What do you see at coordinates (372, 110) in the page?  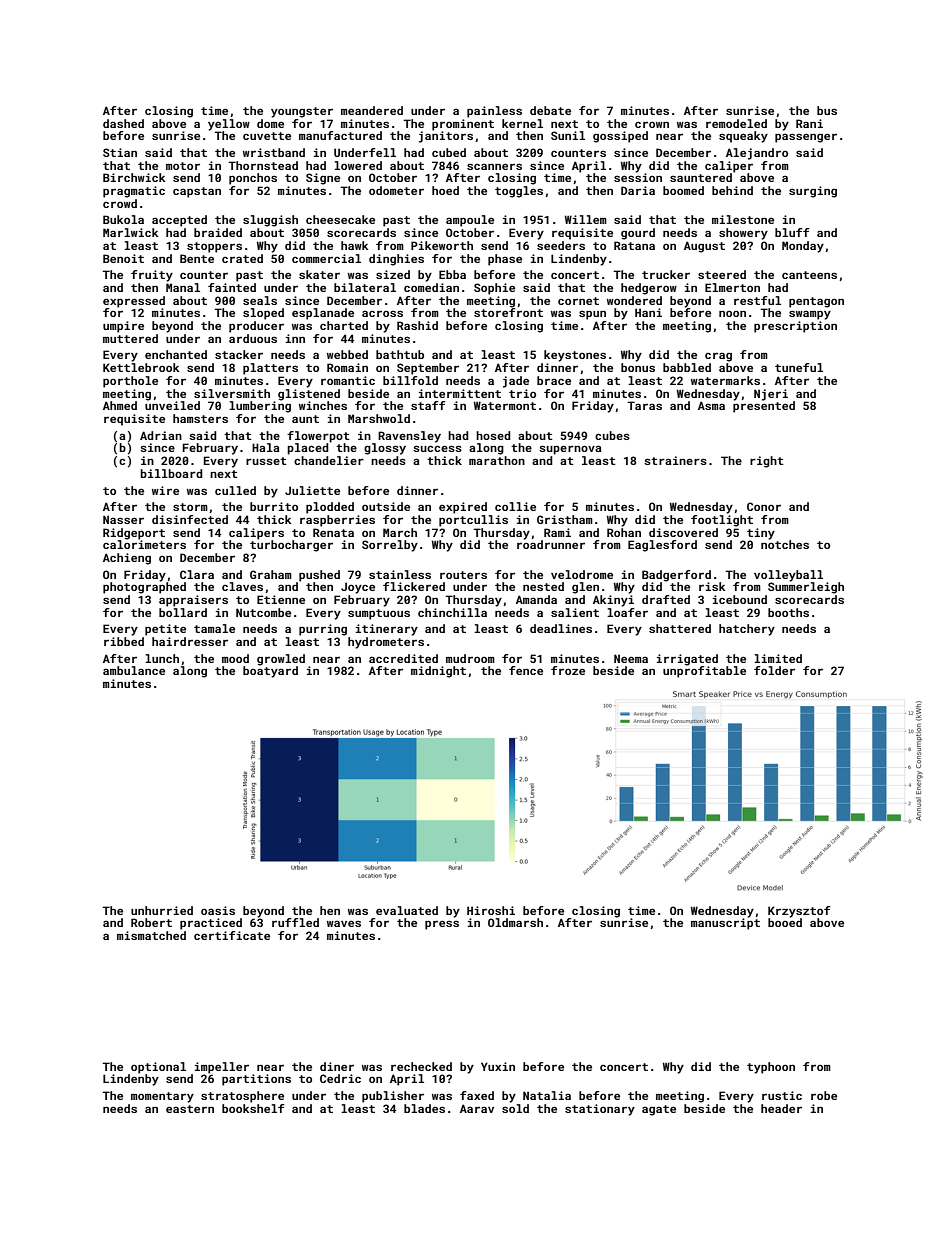 I see `meandered` at bounding box center [372, 110].
